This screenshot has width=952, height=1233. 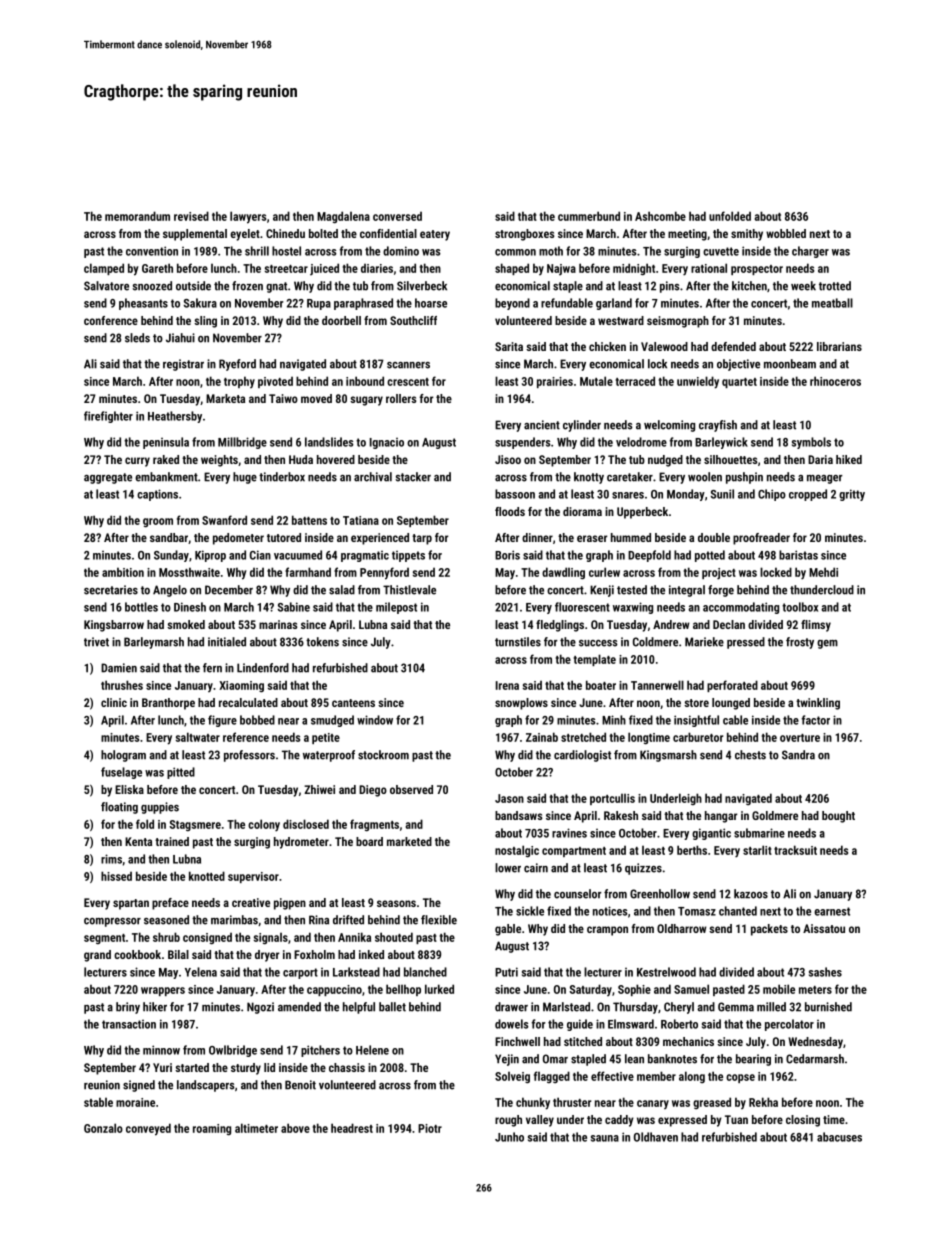 What do you see at coordinates (823, 572) in the screenshot?
I see `Mehdi` at bounding box center [823, 572].
